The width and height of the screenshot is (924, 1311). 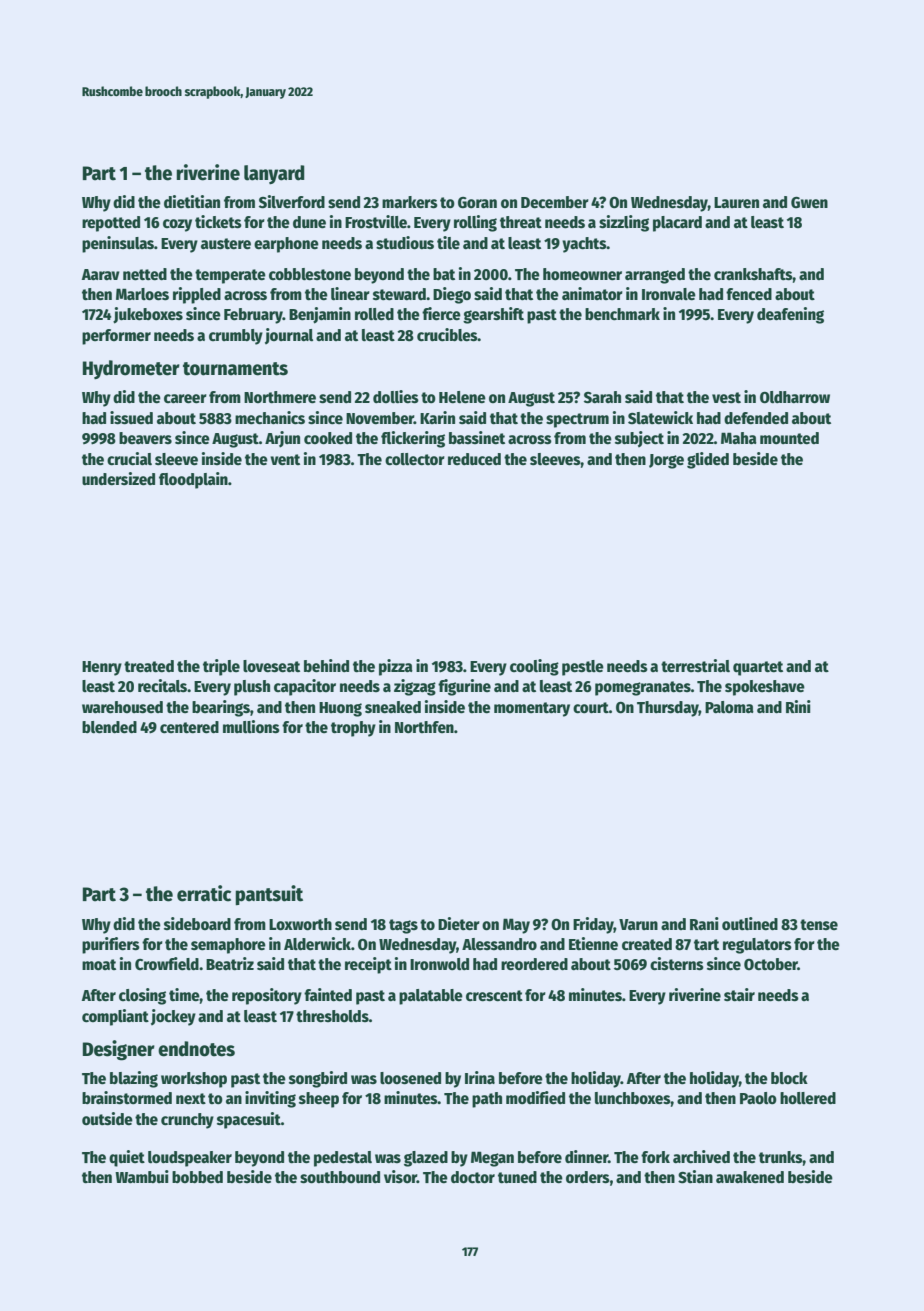 What do you see at coordinates (221, 667) in the screenshot?
I see `triple` at bounding box center [221, 667].
